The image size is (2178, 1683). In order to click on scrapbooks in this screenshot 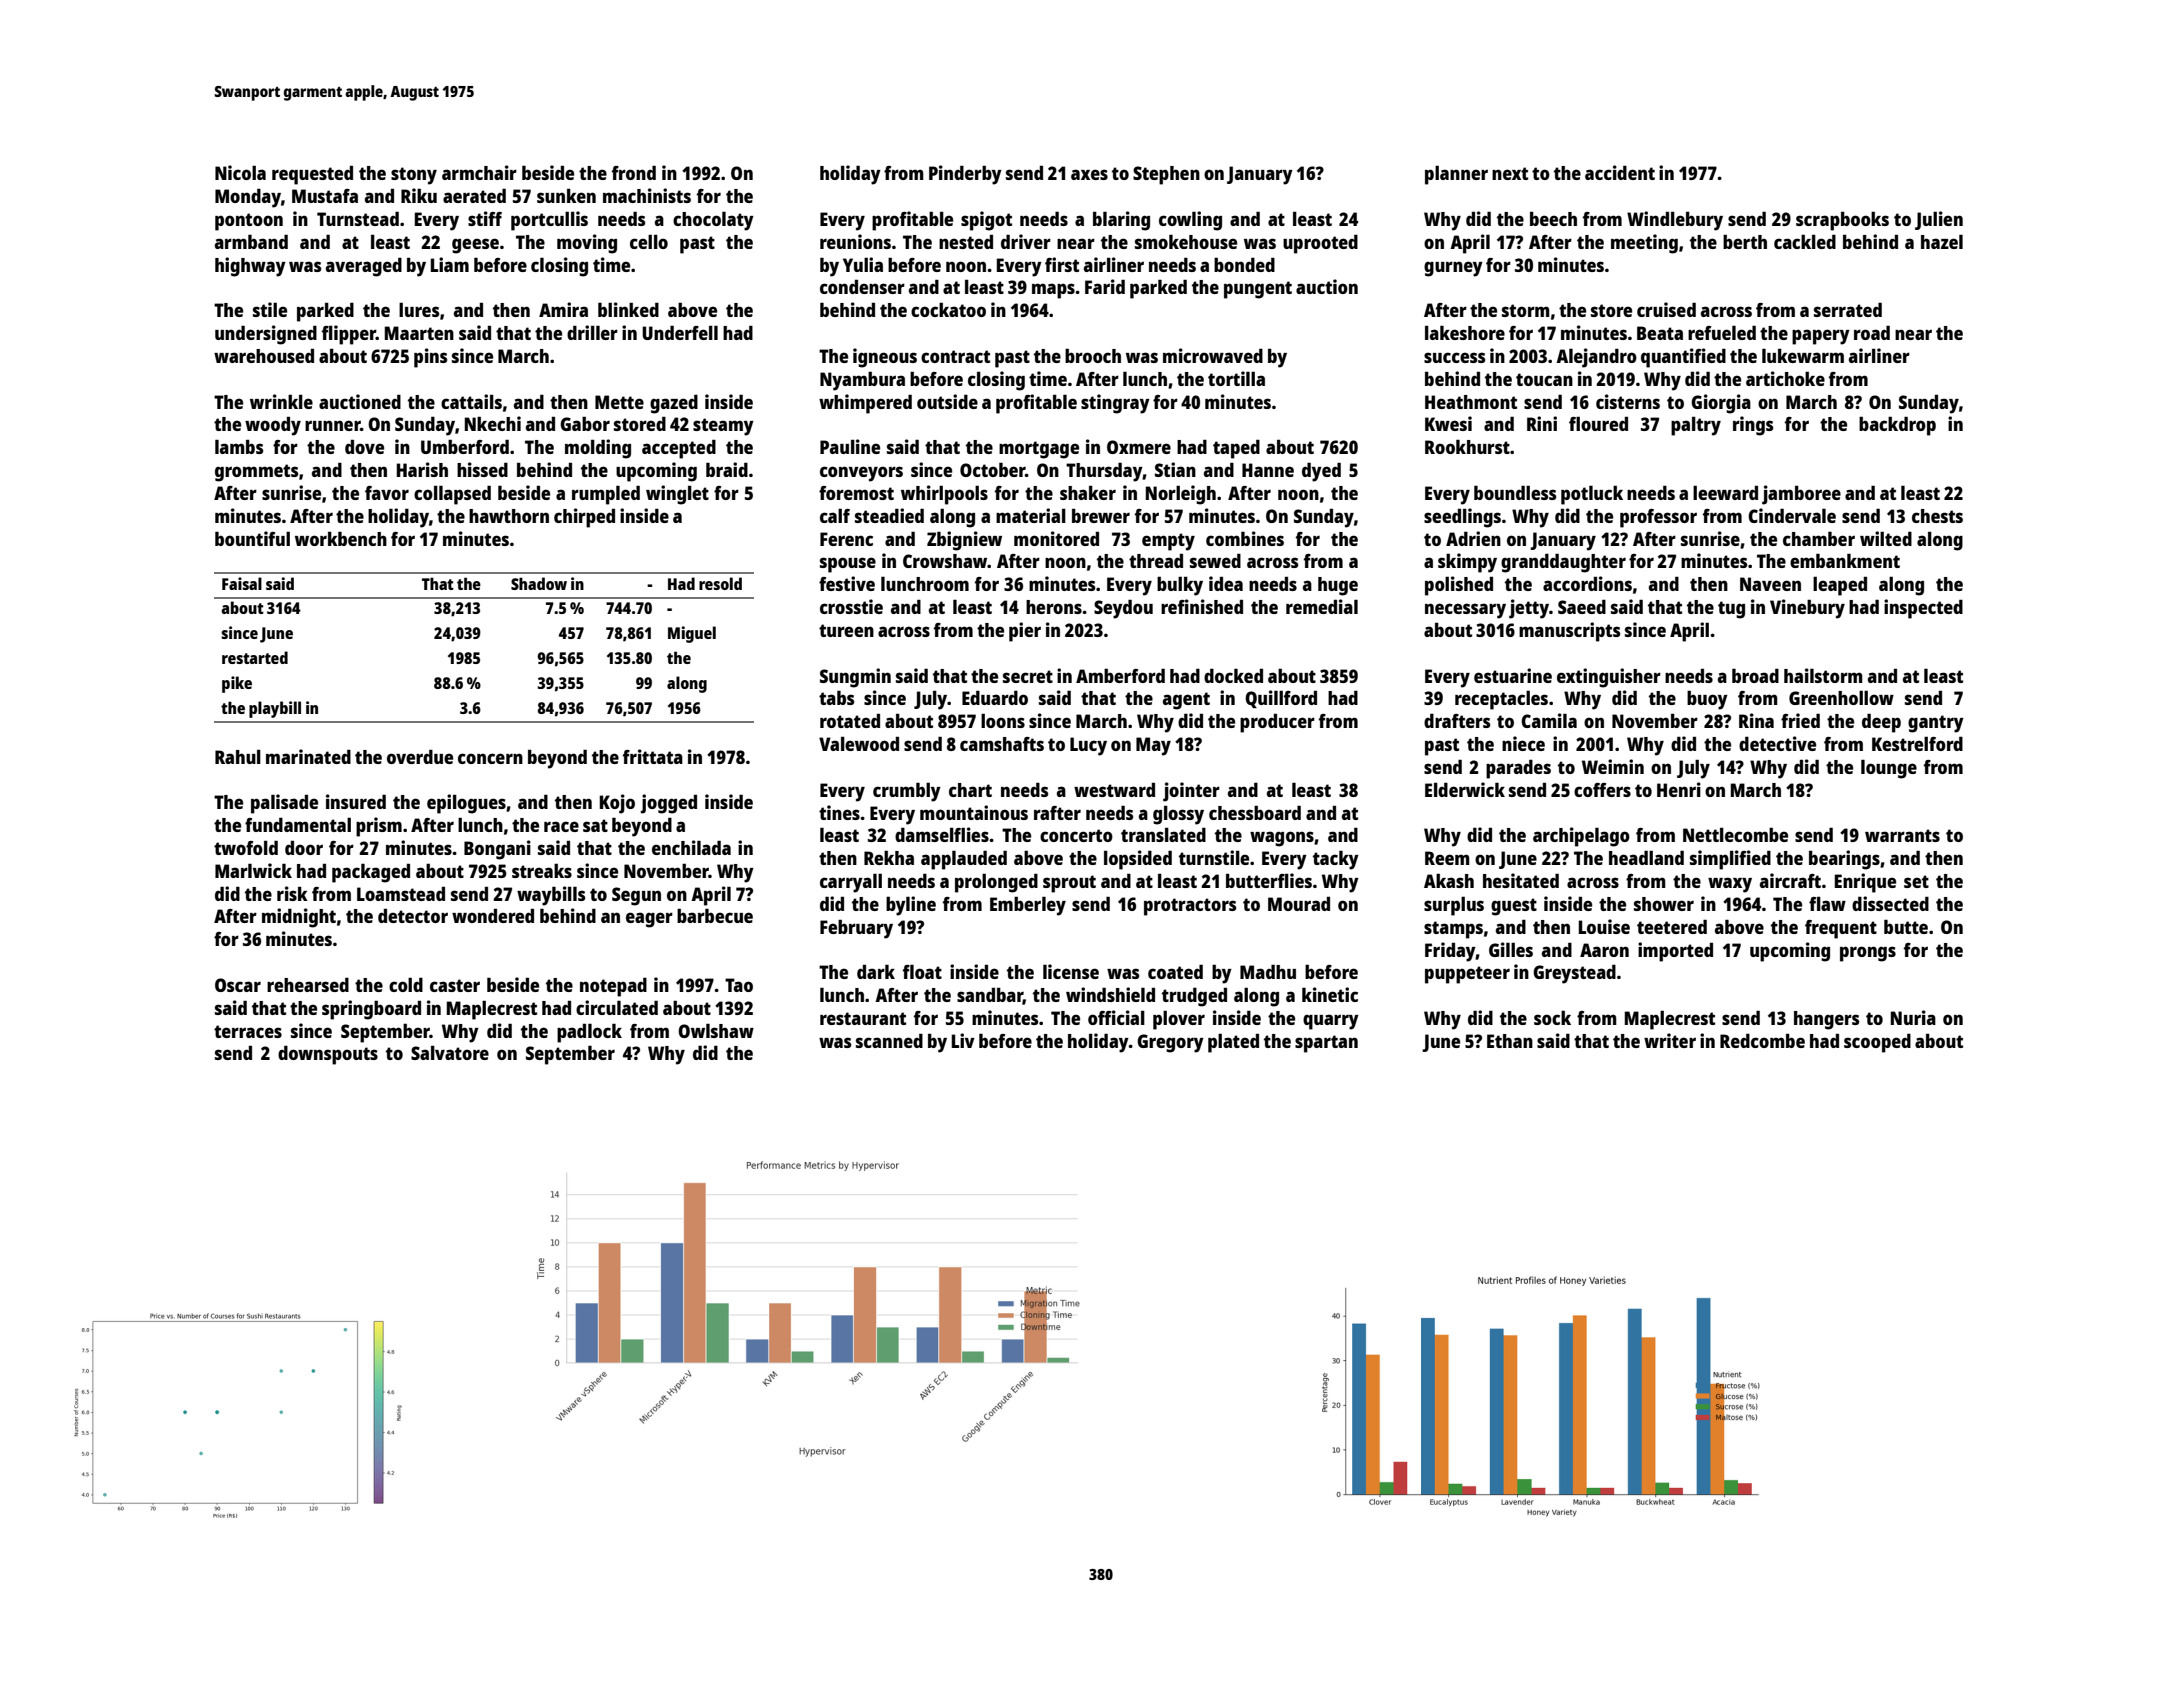, I will do `click(1842, 221)`.
